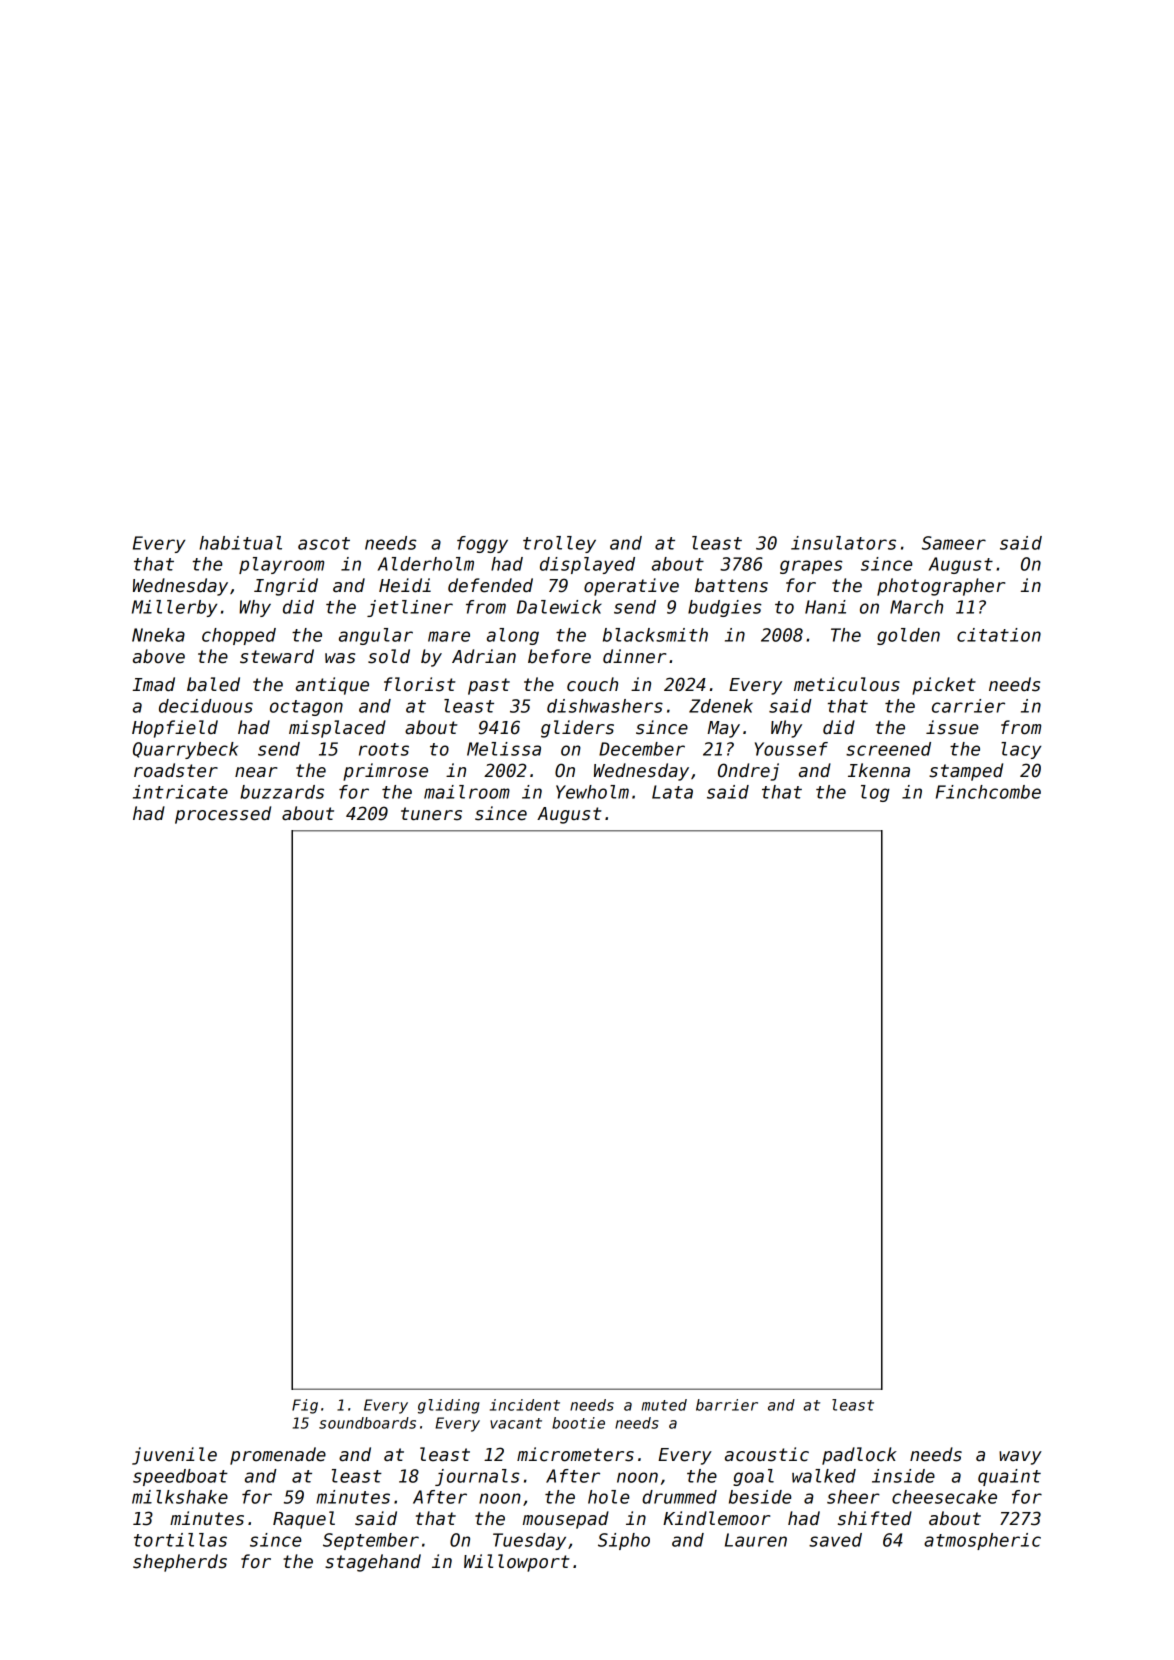 This image has width=1174, height=1660. What do you see at coordinates (609, 1497) in the image?
I see `hole` at bounding box center [609, 1497].
